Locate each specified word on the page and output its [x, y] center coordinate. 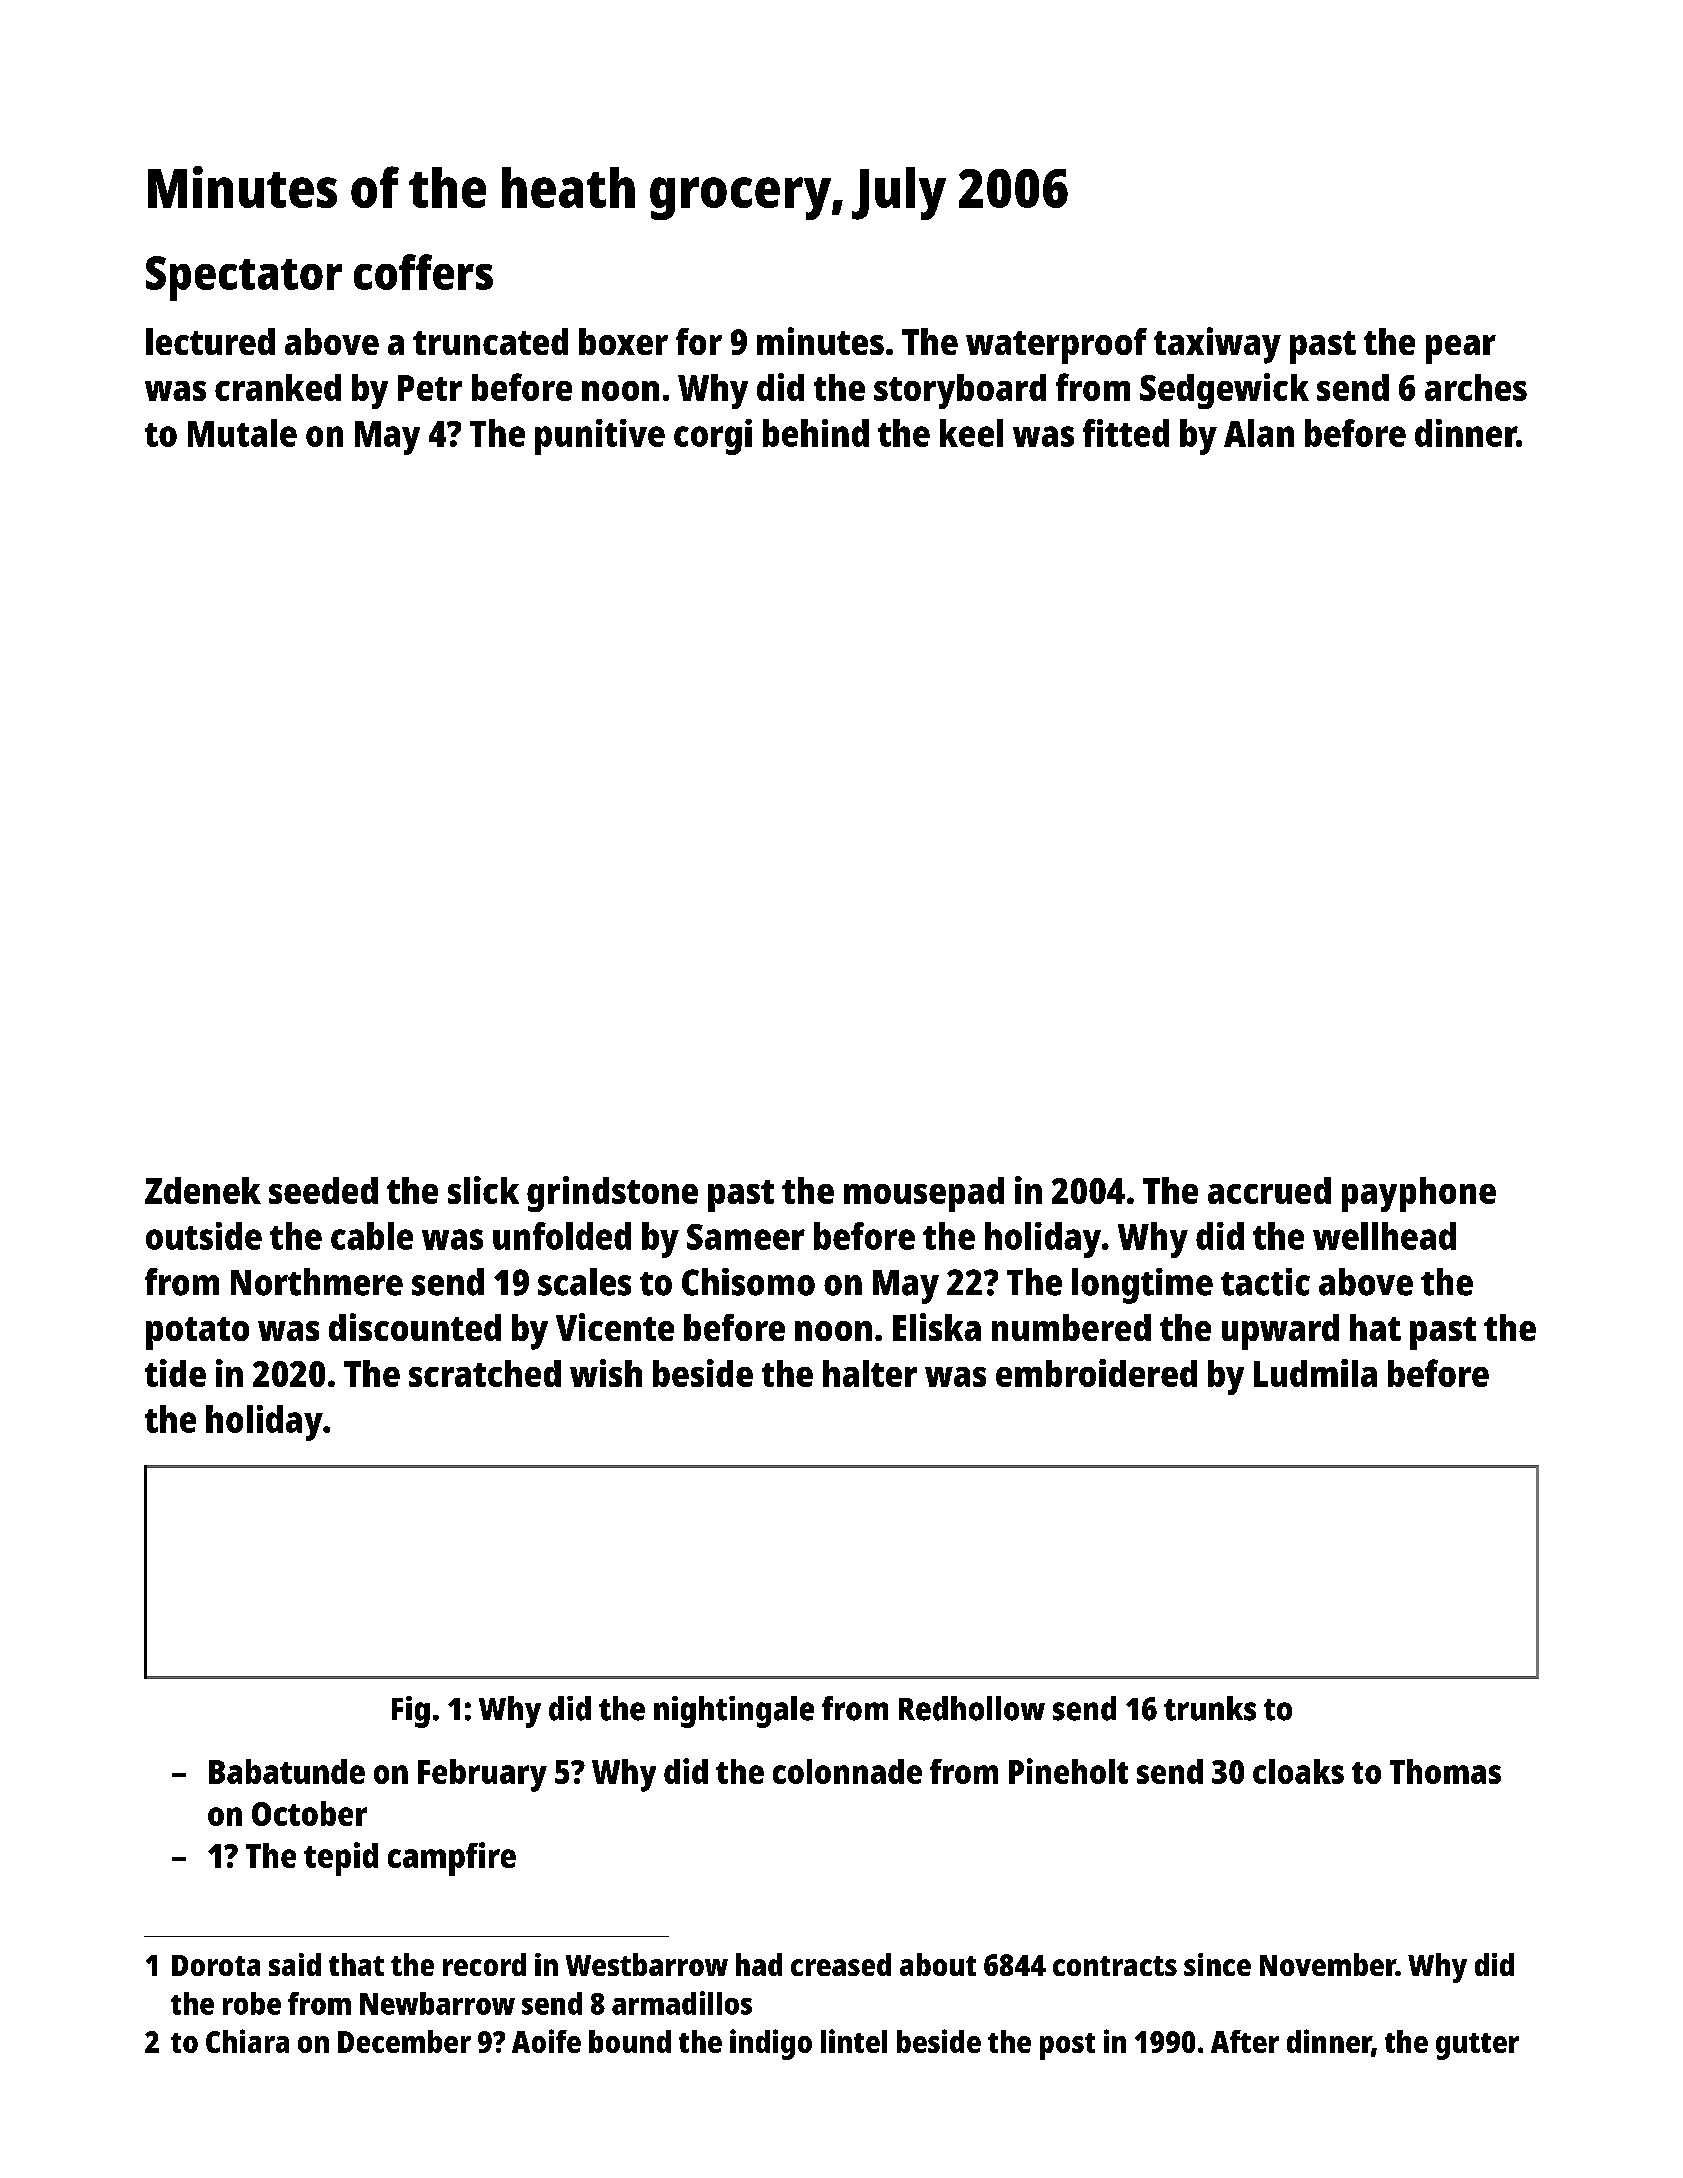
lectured [210, 341]
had [759, 1964]
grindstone [612, 1194]
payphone [1419, 1194]
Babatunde [287, 1771]
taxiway [1217, 345]
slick [483, 1190]
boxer [623, 341]
